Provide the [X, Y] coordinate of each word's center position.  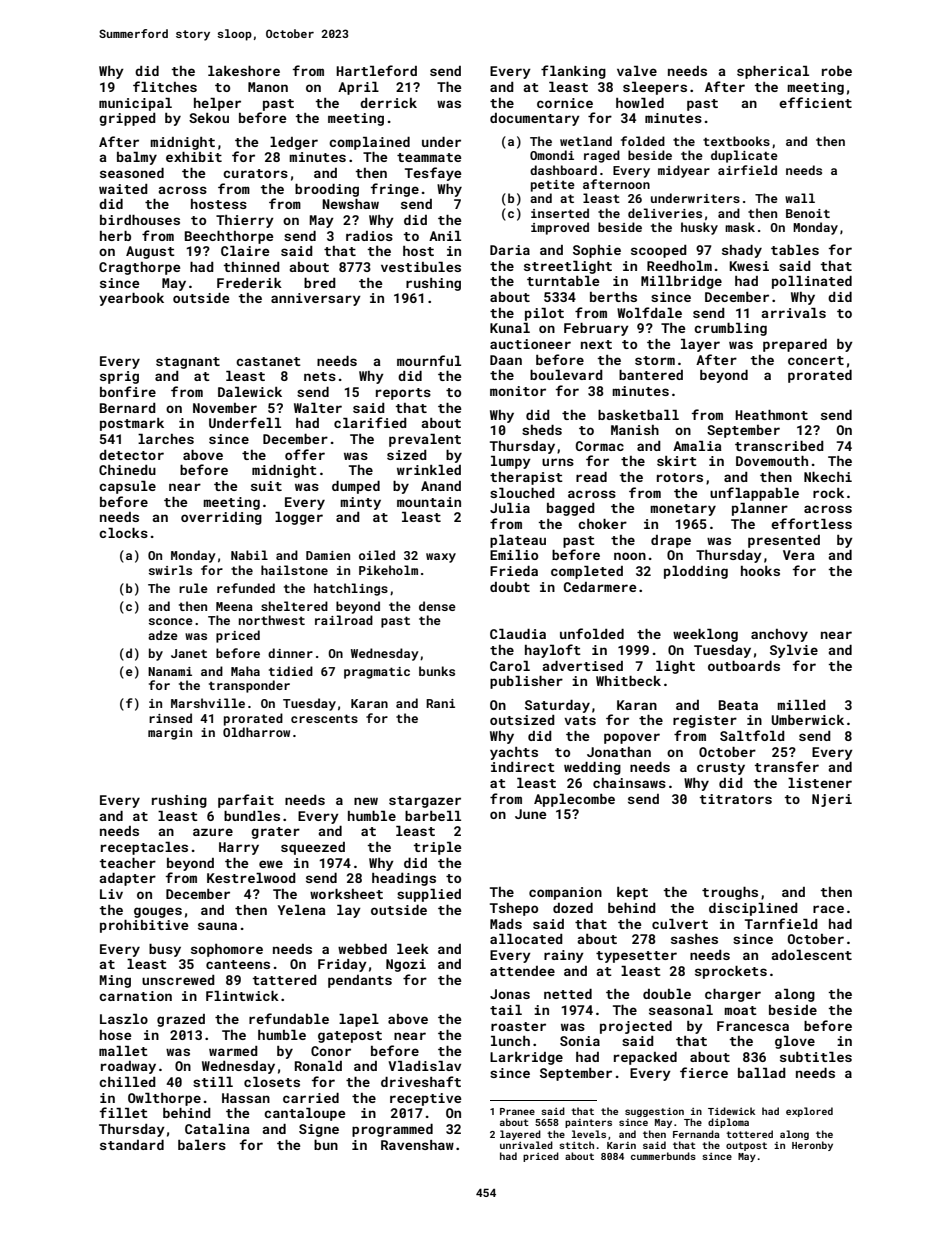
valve [637, 71]
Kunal [510, 328]
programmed [392, 1130]
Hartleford [376, 70]
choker [602, 524]
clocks [123, 533]
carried [311, 1098]
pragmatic [377, 673]
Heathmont [771, 415]
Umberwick [808, 720]
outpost [746, 1146]
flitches [165, 86]
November [225, 408]
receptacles [144, 848]
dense [437, 606]
